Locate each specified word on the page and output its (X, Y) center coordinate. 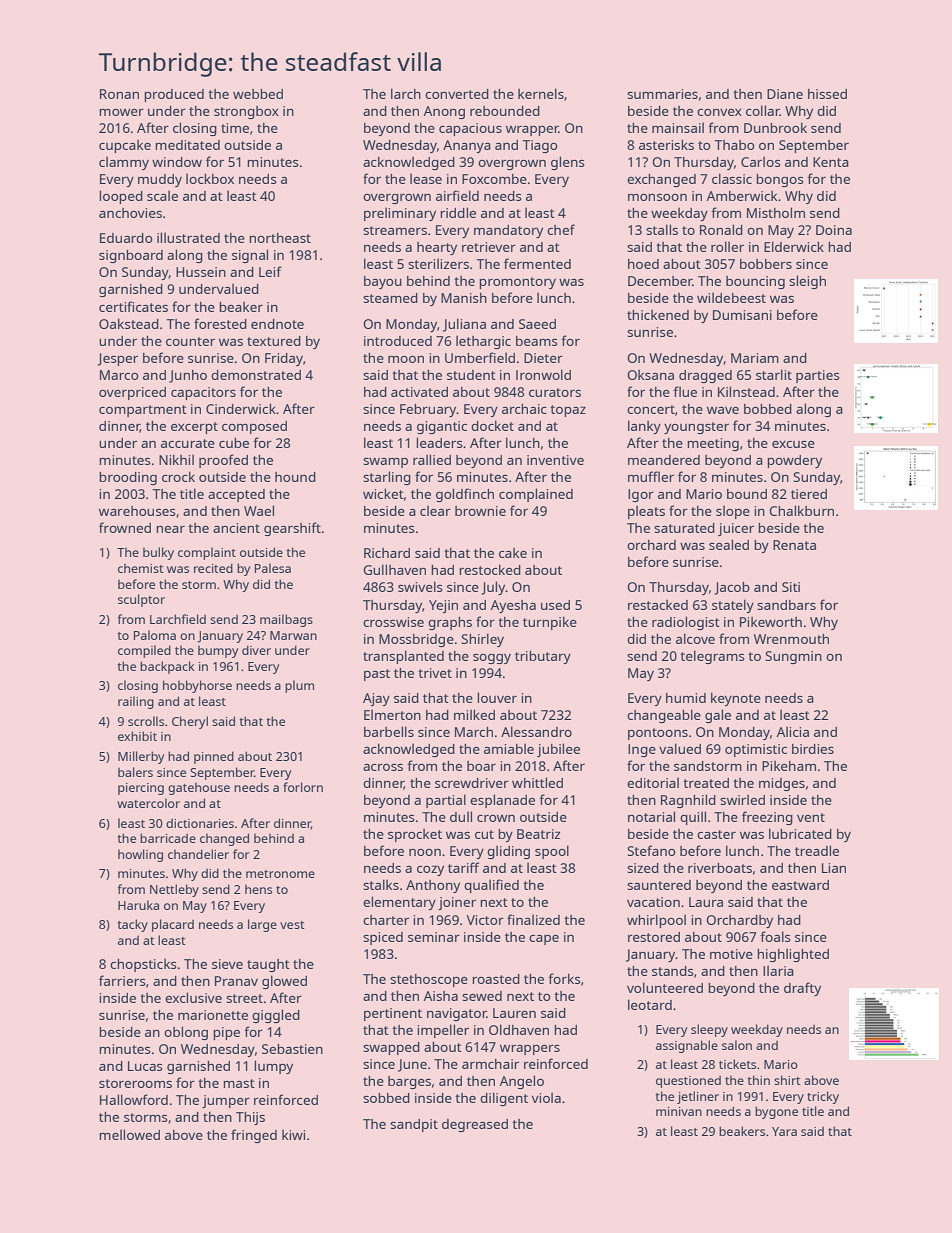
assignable (687, 1046)
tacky (132, 925)
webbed (258, 94)
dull (461, 816)
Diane (785, 94)
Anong (444, 112)
